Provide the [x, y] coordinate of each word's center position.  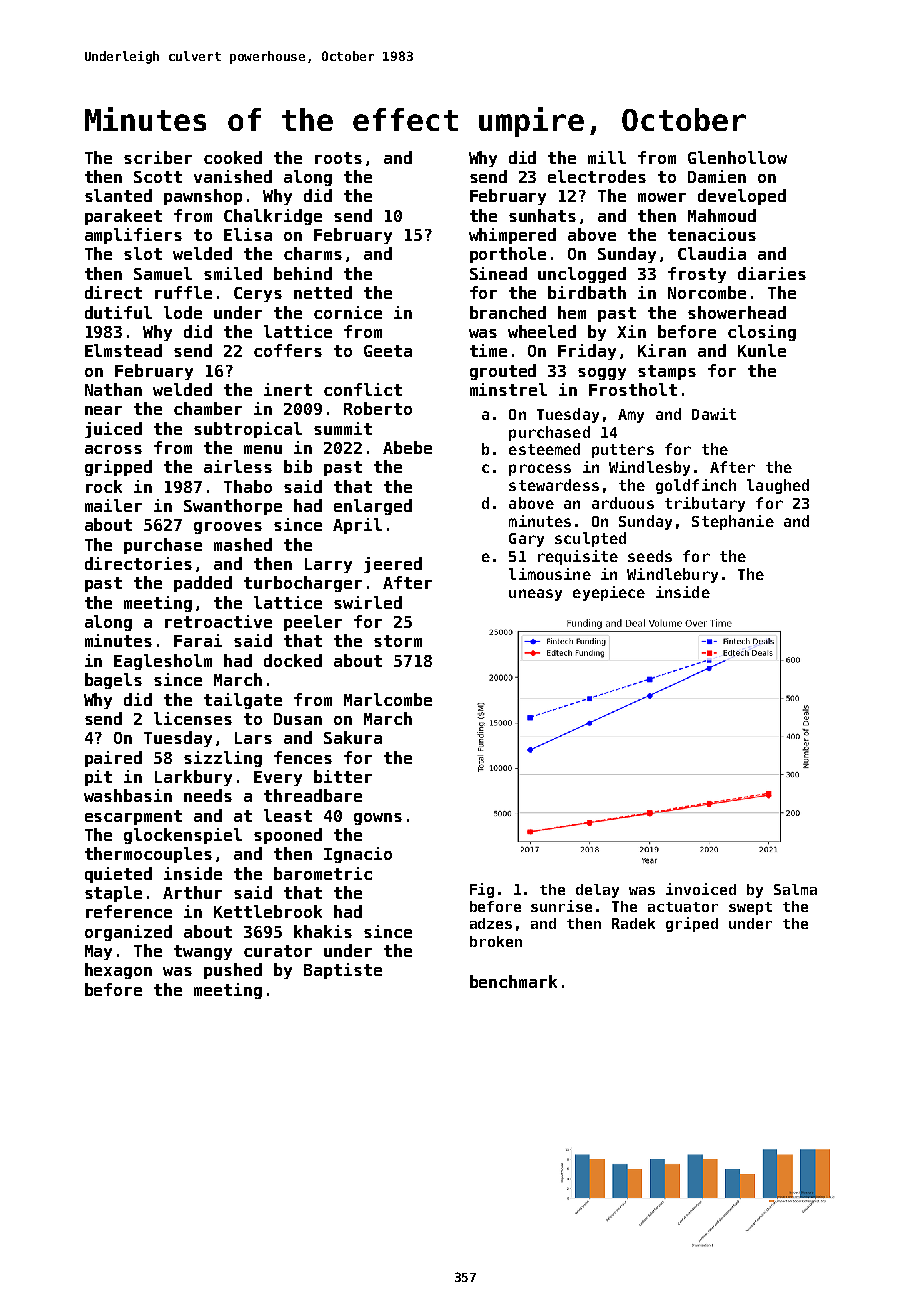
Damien [717, 176]
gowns [378, 819]
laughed [778, 486]
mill [607, 157]
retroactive [218, 621]
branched [508, 312]
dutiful [118, 312]
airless [238, 466]
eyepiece [609, 593]
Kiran [662, 350]
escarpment [133, 817]
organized [128, 933]
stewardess [554, 485]
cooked [233, 157]
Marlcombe [388, 699]
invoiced [701, 889]
